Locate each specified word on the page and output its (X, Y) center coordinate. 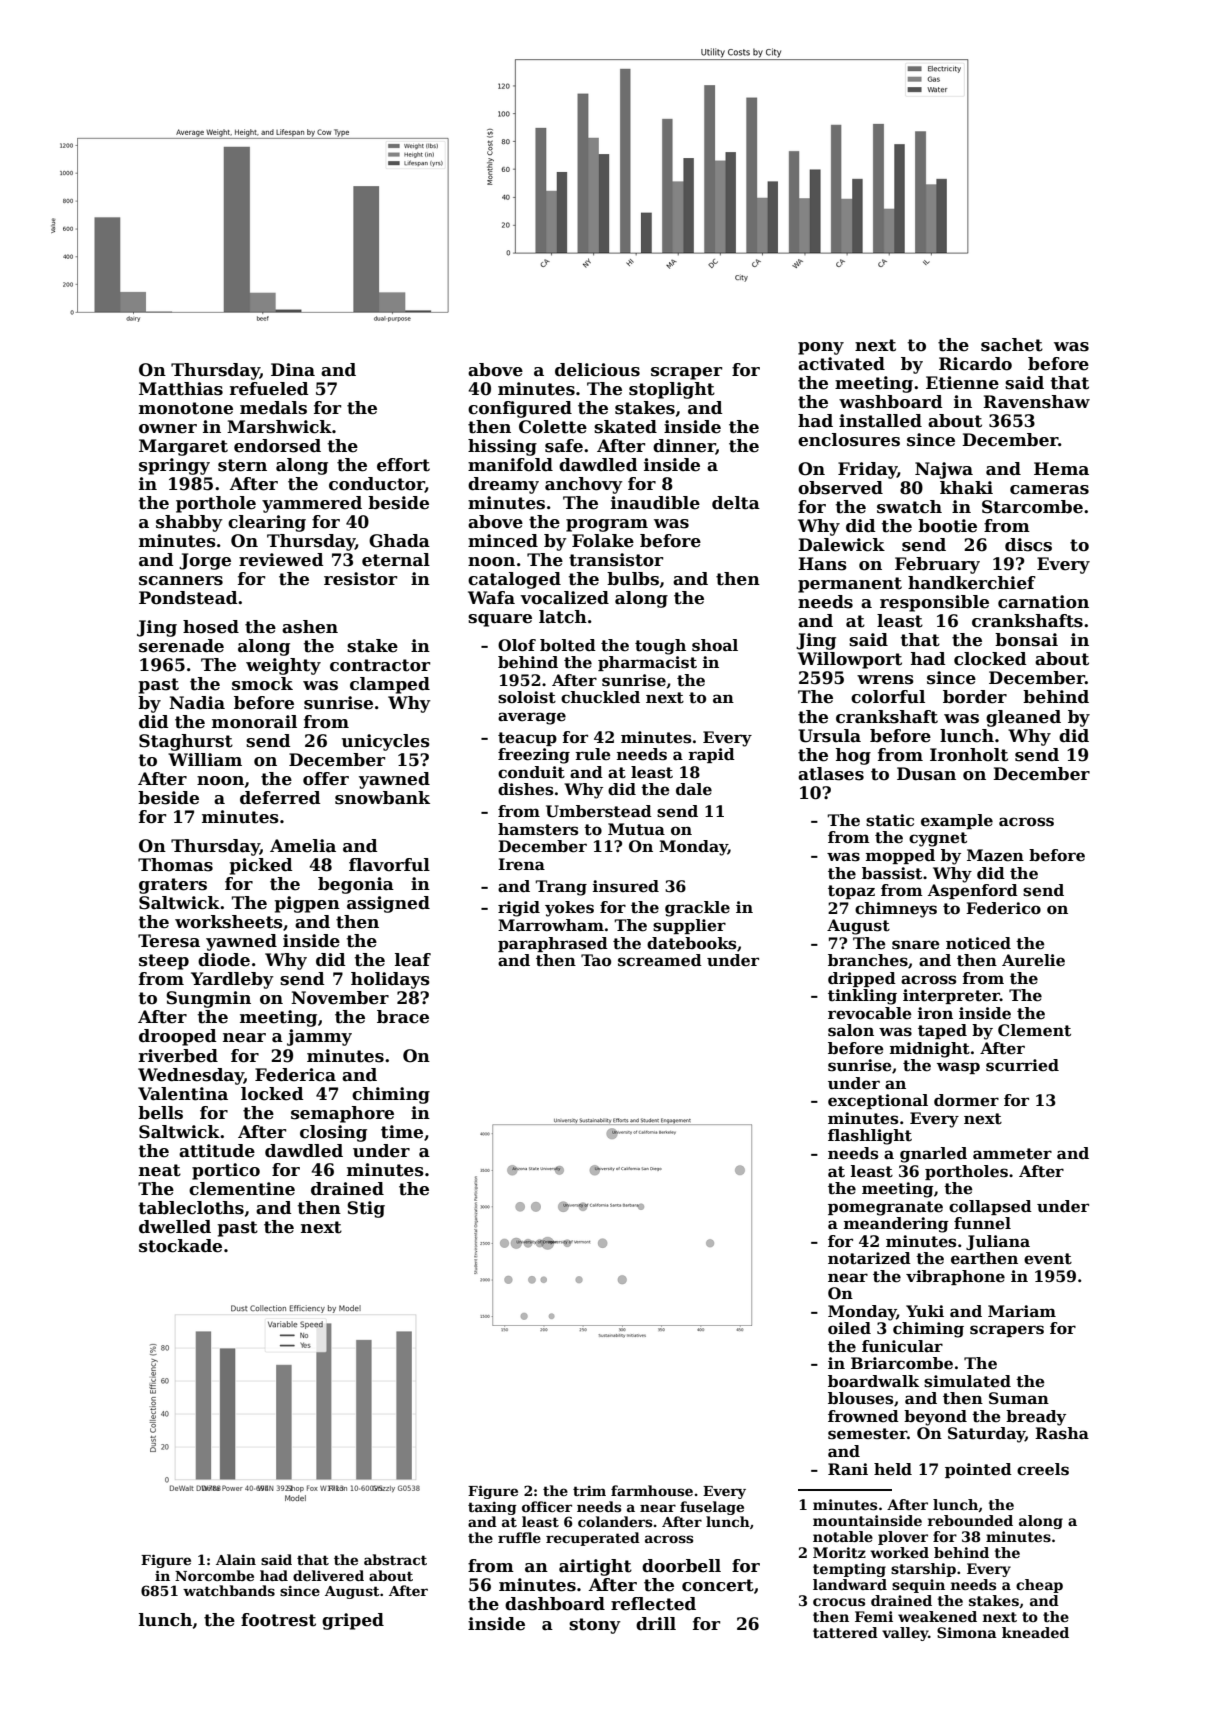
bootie (947, 526)
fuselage (712, 1508)
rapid (711, 755)
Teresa (169, 941)
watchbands (229, 1590)
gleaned (1023, 718)
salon (851, 1030)
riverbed (178, 1056)
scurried (1022, 1065)
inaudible (655, 503)
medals (273, 408)
